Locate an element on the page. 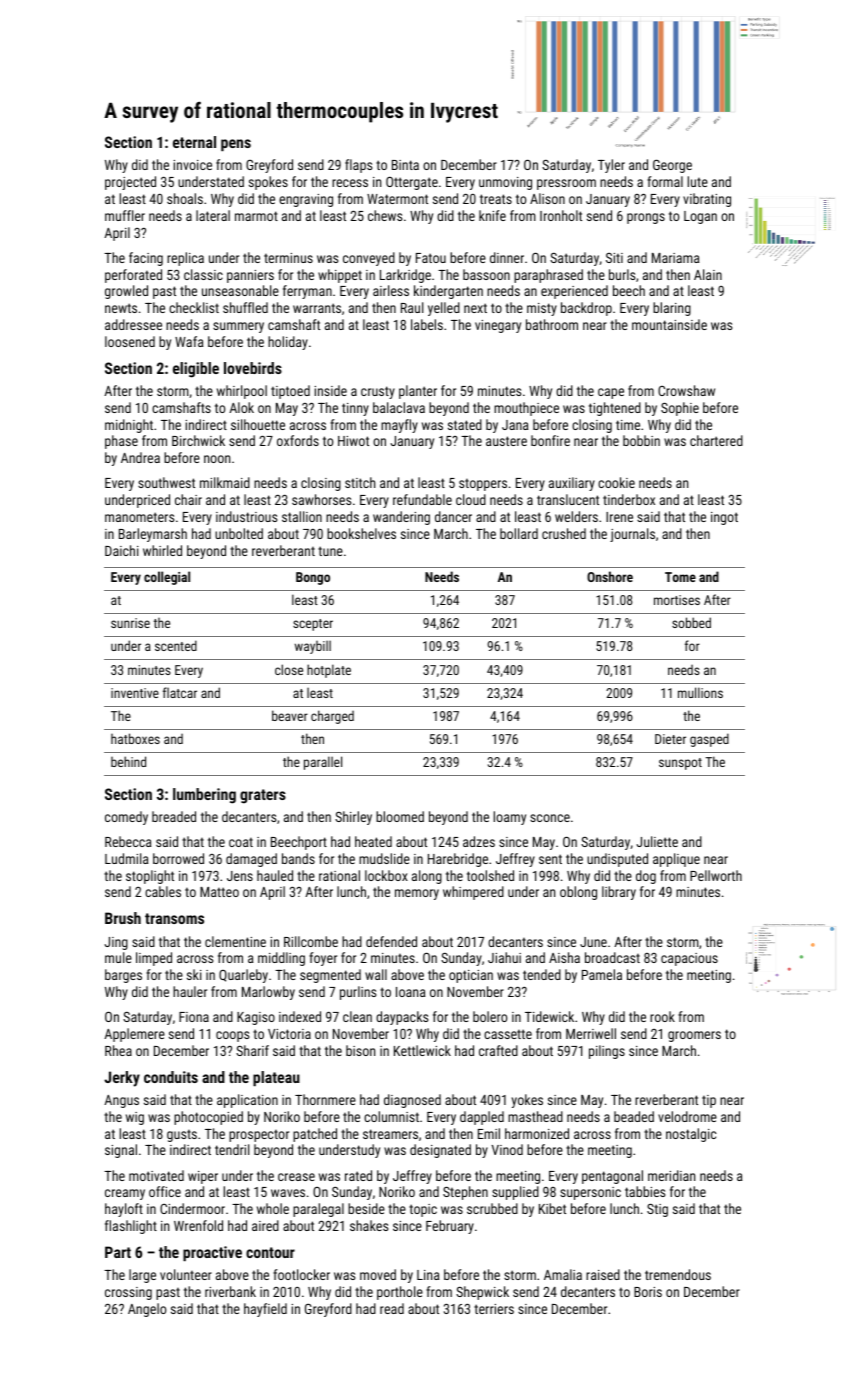 This page has width=849, height=1400. moved is located at coordinates (378, 1274).
